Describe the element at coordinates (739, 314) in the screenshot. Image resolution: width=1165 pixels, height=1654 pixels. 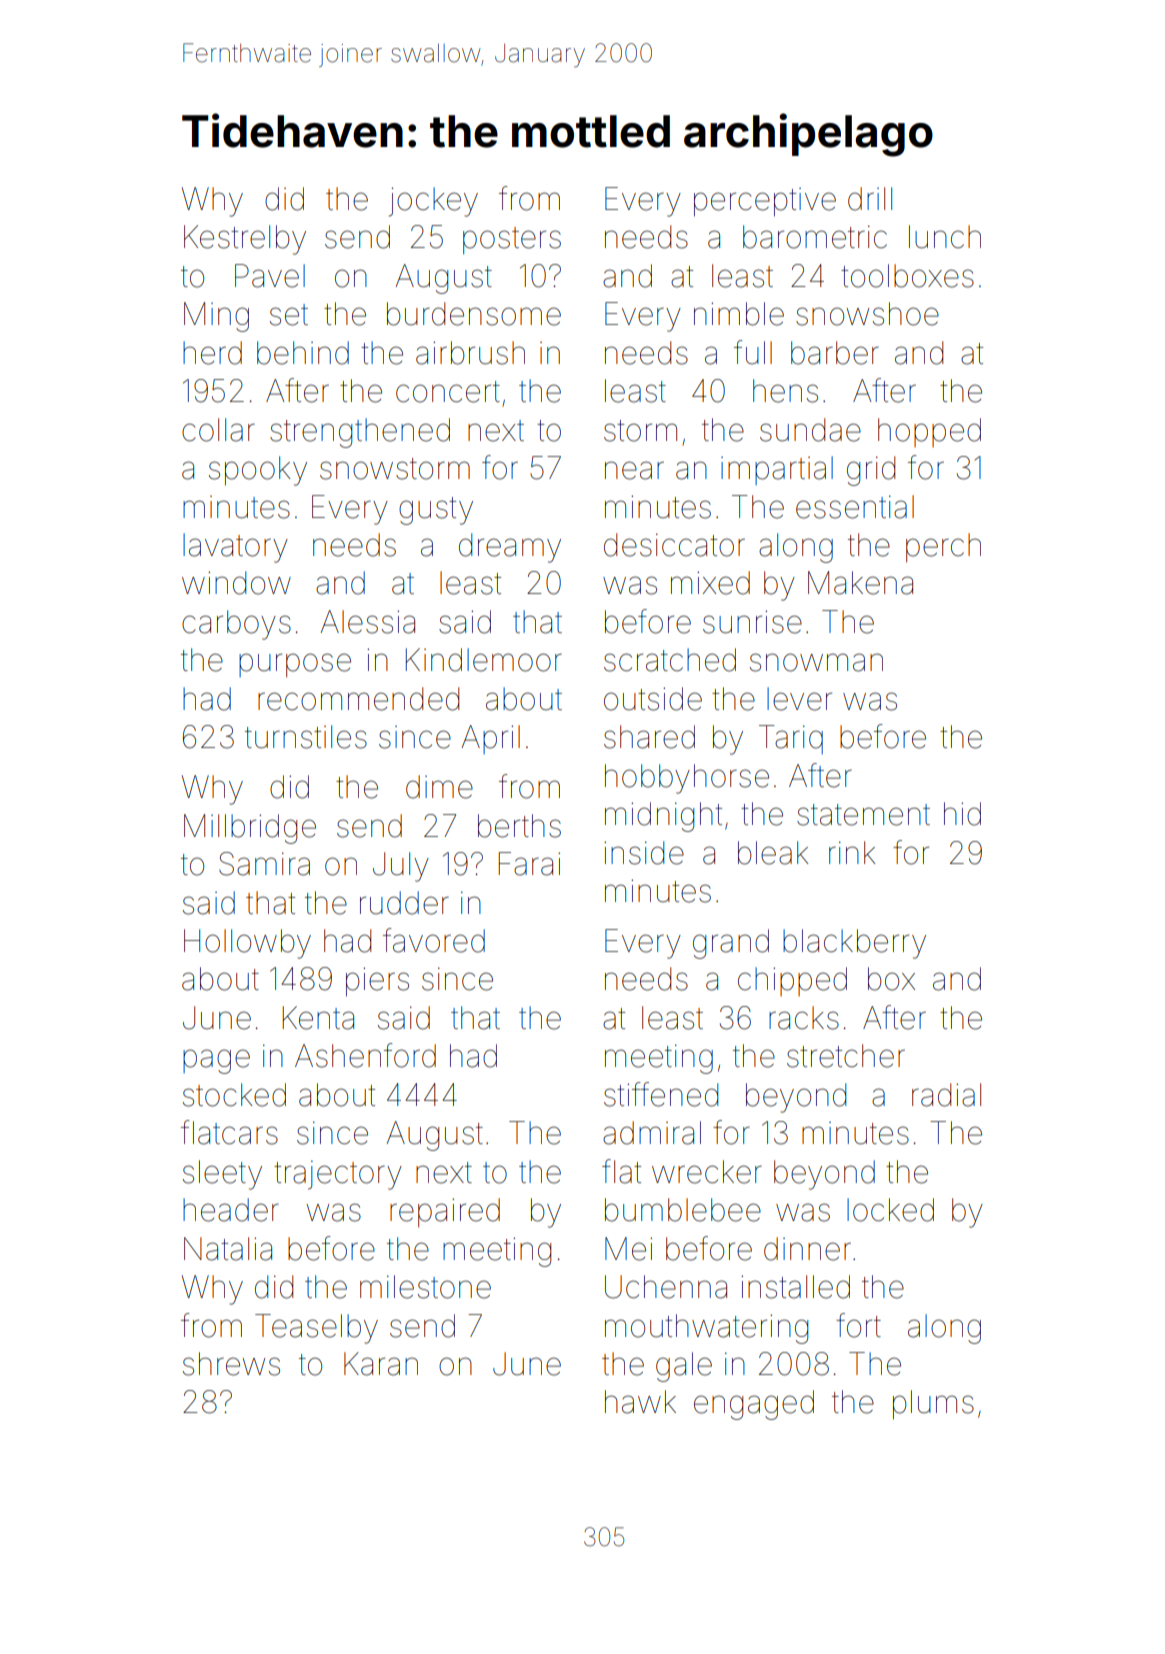
I see `nimble` at that location.
